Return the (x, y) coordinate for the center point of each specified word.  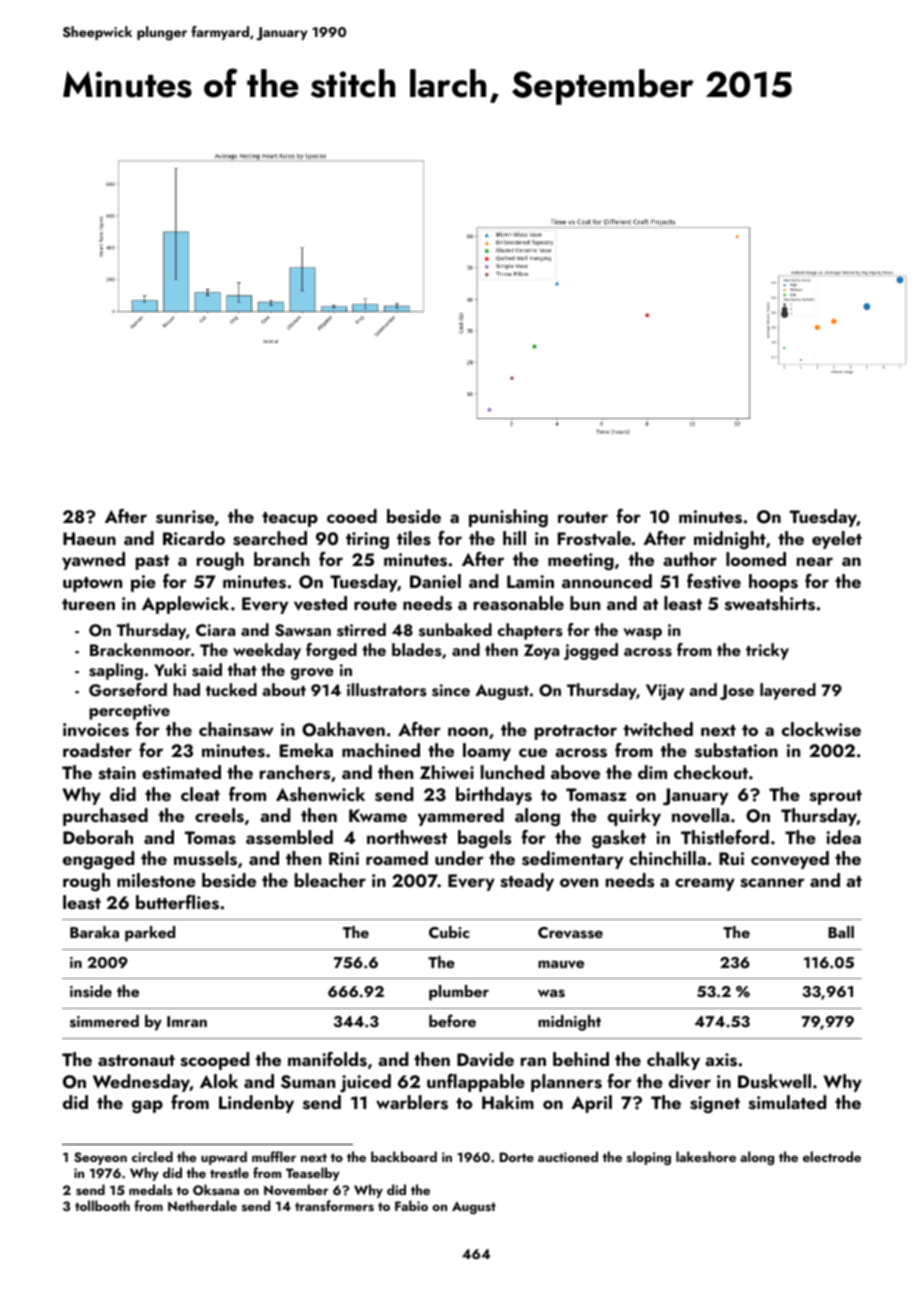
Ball (841, 932)
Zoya (541, 652)
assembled (289, 837)
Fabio (411, 1205)
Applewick (185, 605)
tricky (767, 651)
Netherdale (202, 1205)
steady (527, 882)
